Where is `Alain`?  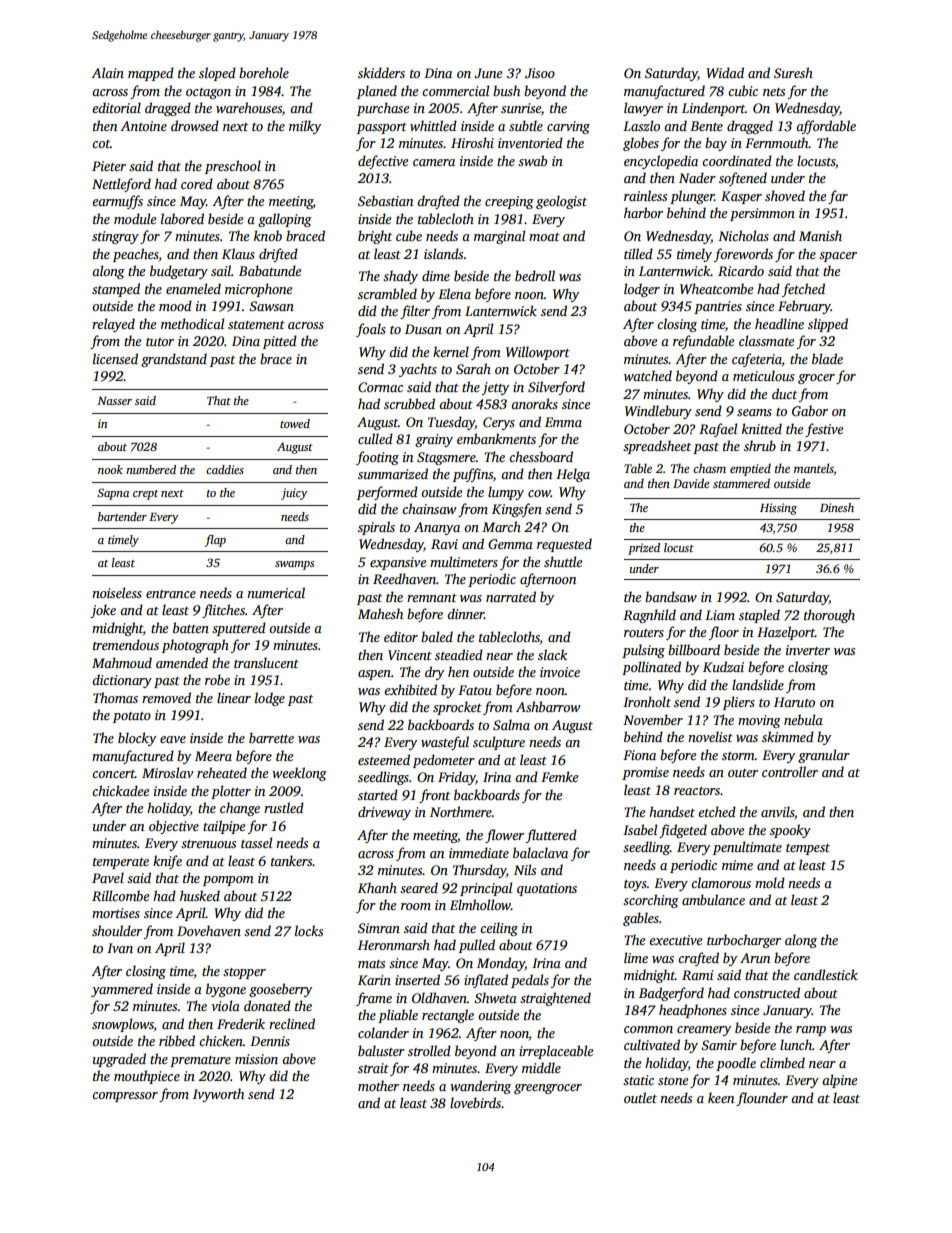
Alain is located at coordinates (107, 72).
